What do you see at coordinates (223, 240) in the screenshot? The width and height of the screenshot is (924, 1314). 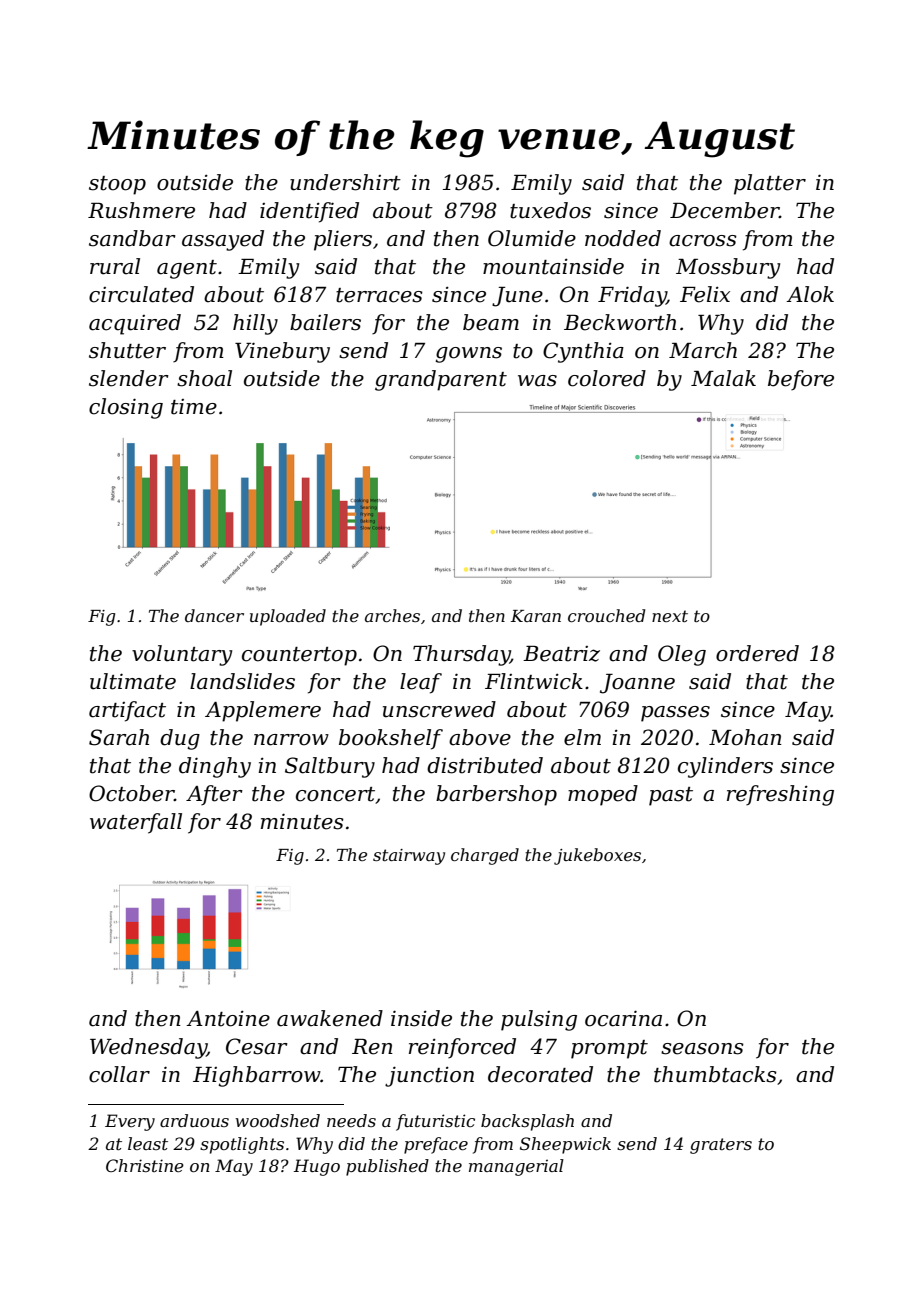 I see `assayed` at bounding box center [223, 240].
